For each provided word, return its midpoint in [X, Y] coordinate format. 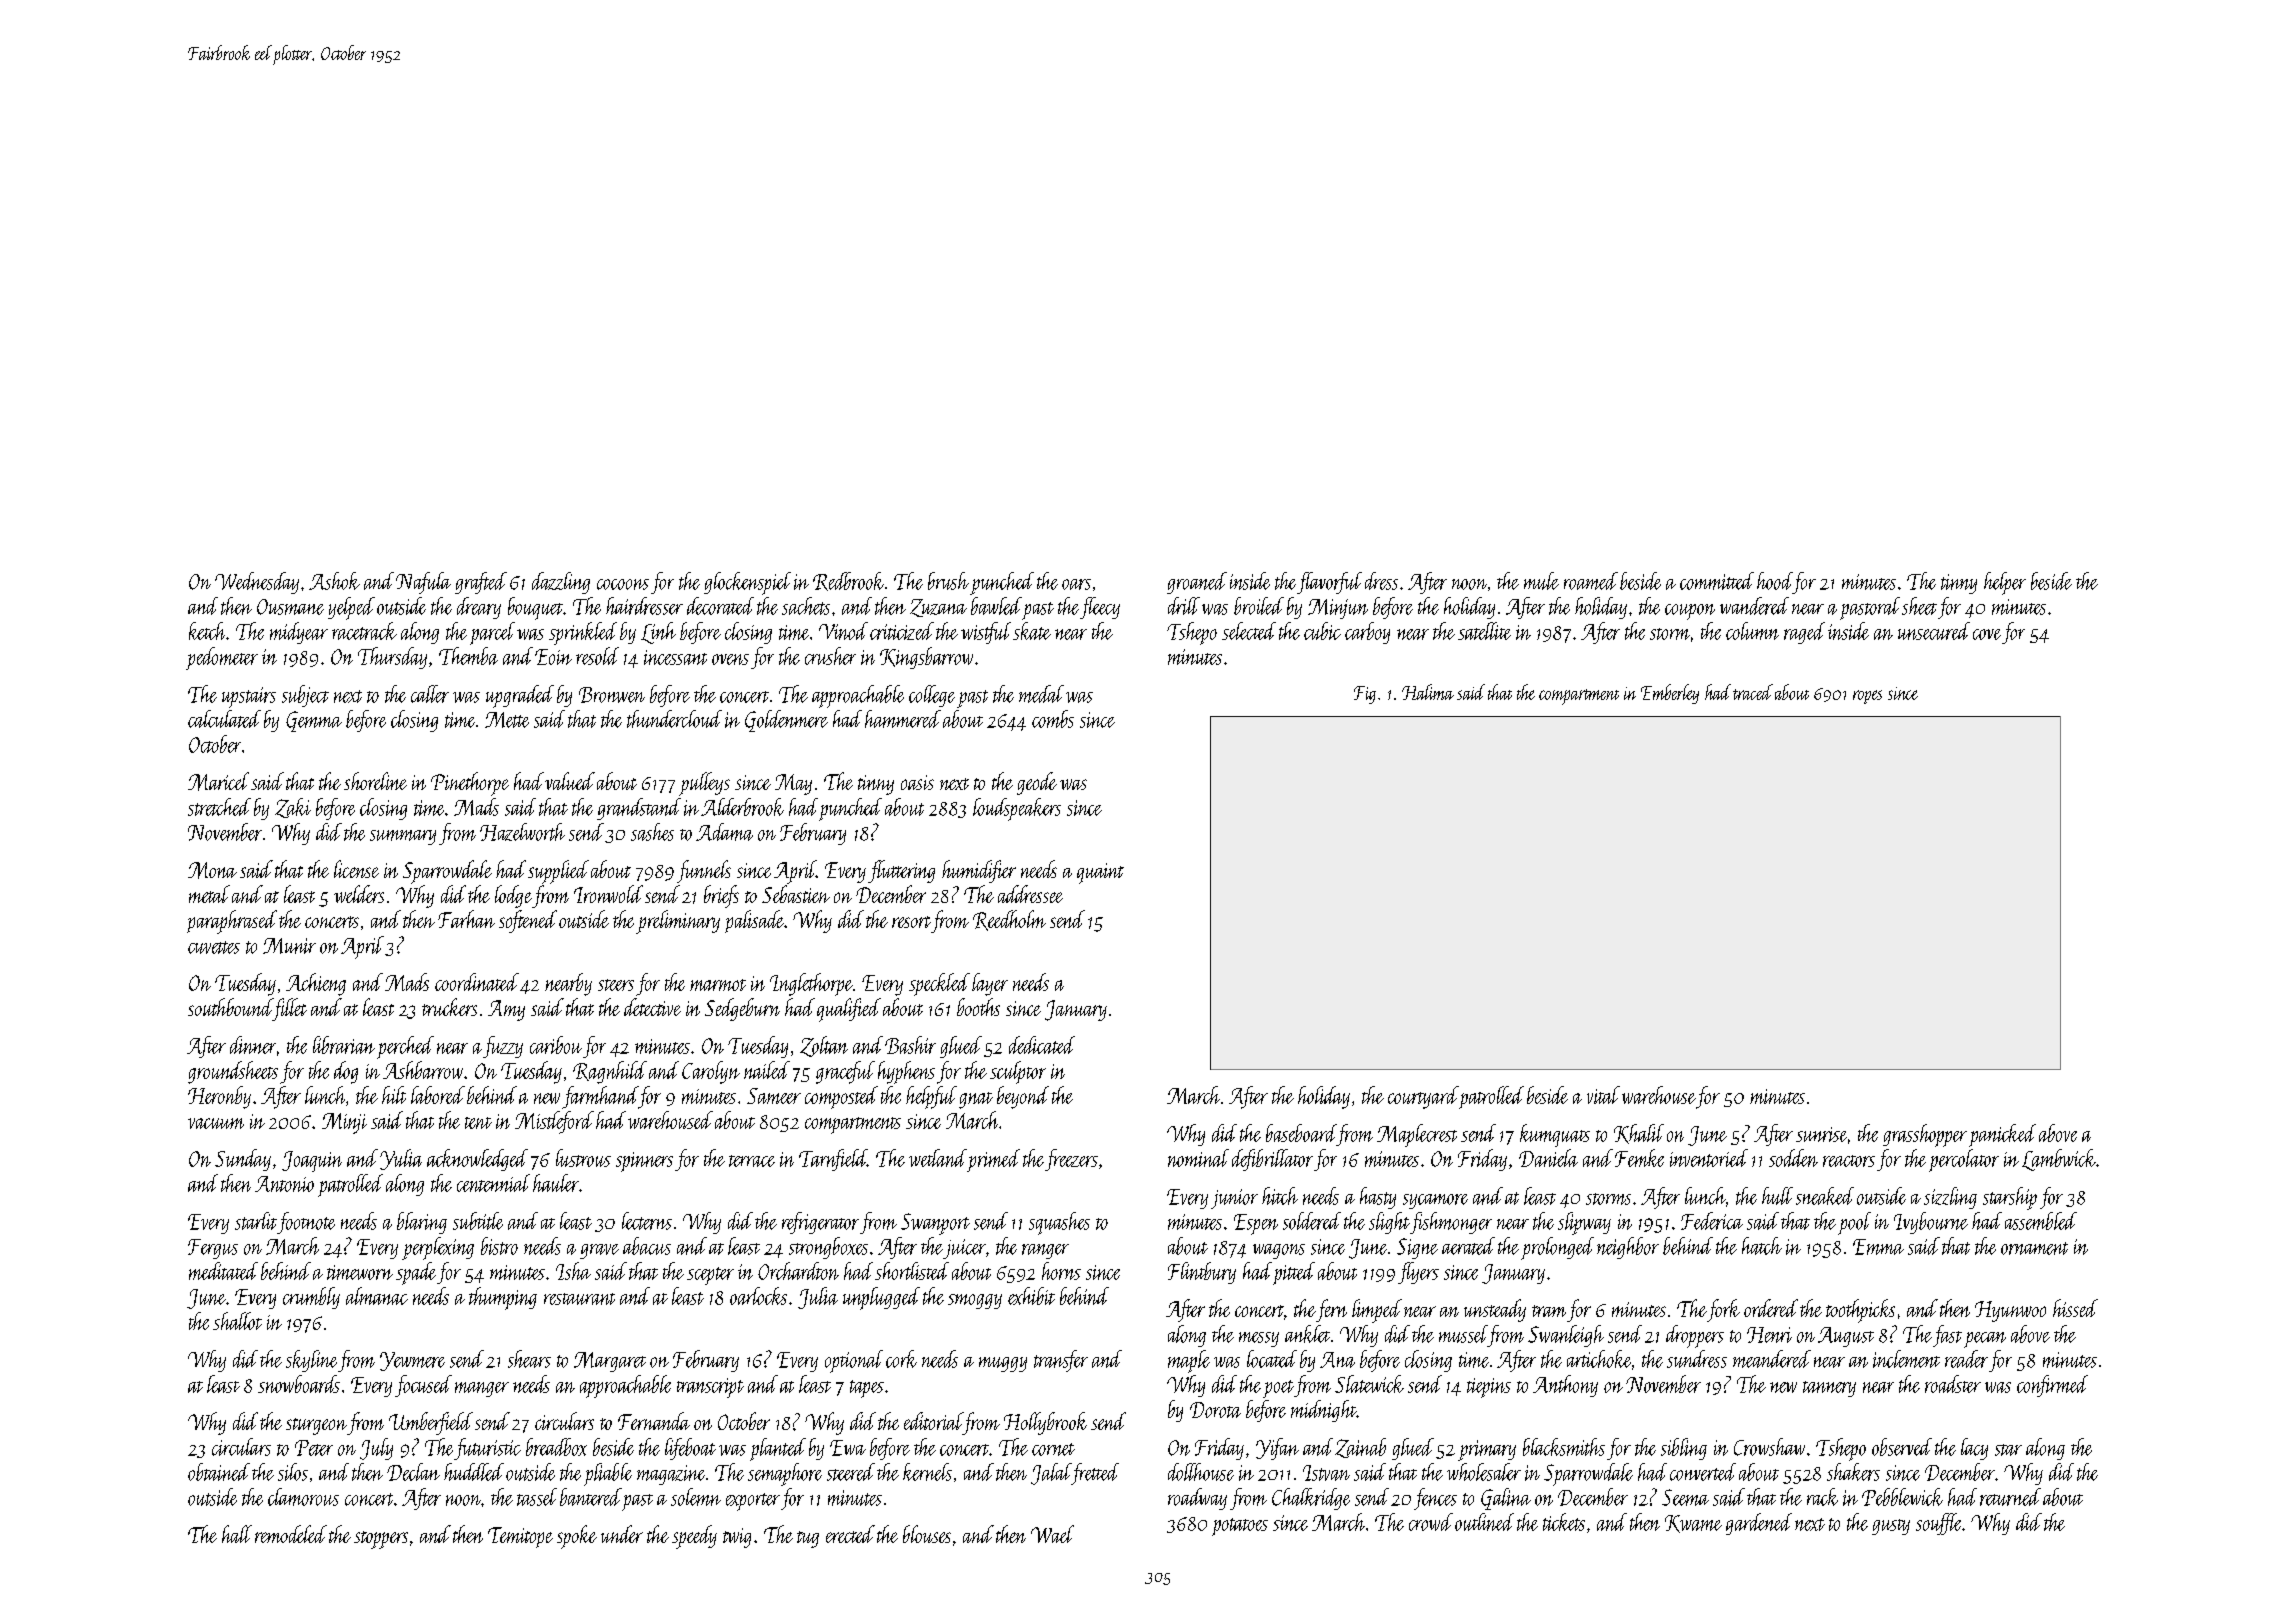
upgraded [520, 696]
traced [1753, 692]
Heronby [219, 1097]
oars [1076, 584]
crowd [1431, 1522]
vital [1603, 1095]
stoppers [381, 1540]
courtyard [1423, 1097]
